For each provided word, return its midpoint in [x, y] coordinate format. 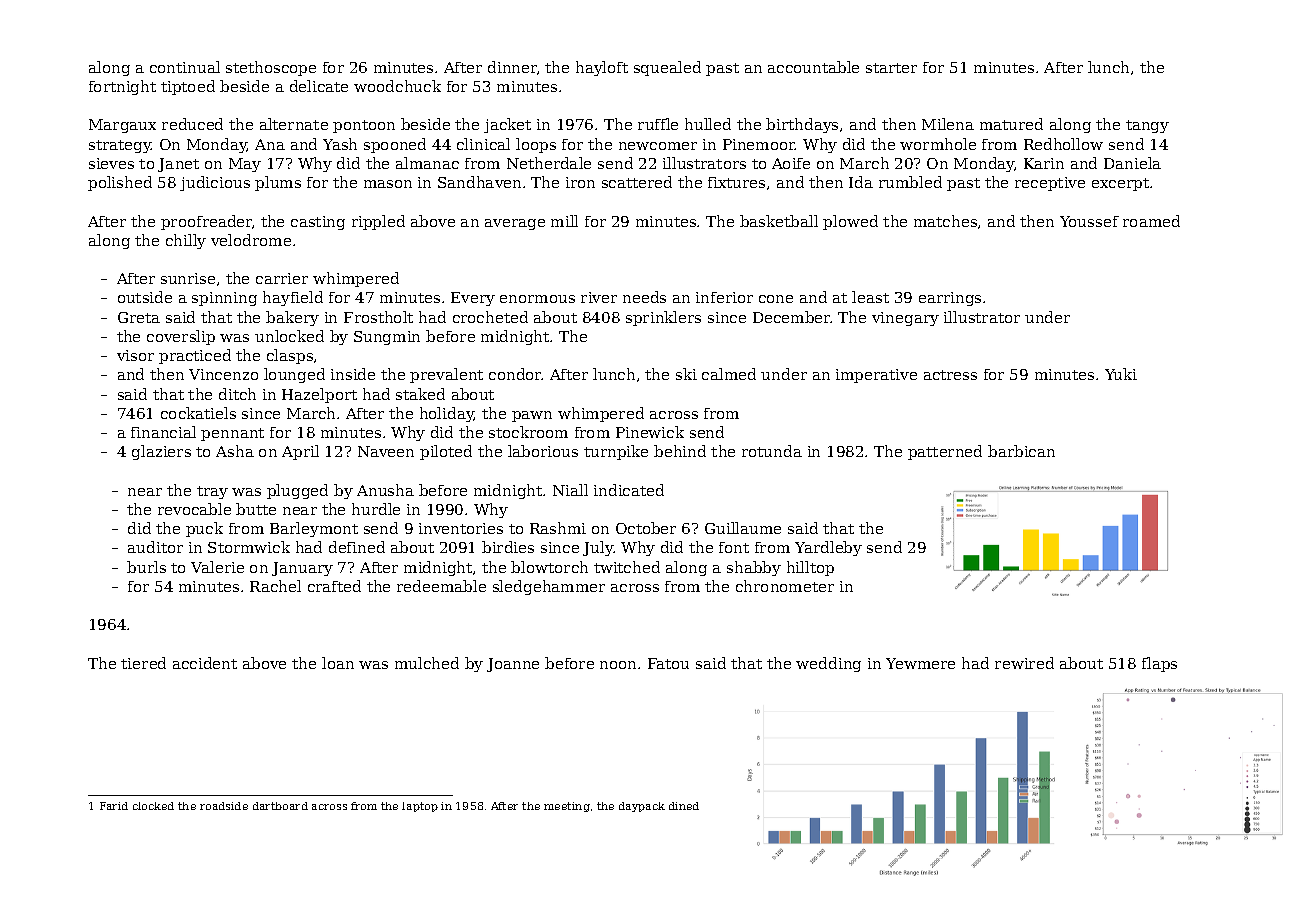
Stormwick [249, 547]
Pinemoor [759, 144]
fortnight [122, 87]
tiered [143, 663]
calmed [729, 374]
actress [950, 375]
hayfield [293, 298]
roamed [1151, 221]
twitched [627, 567]
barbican [1021, 451]
